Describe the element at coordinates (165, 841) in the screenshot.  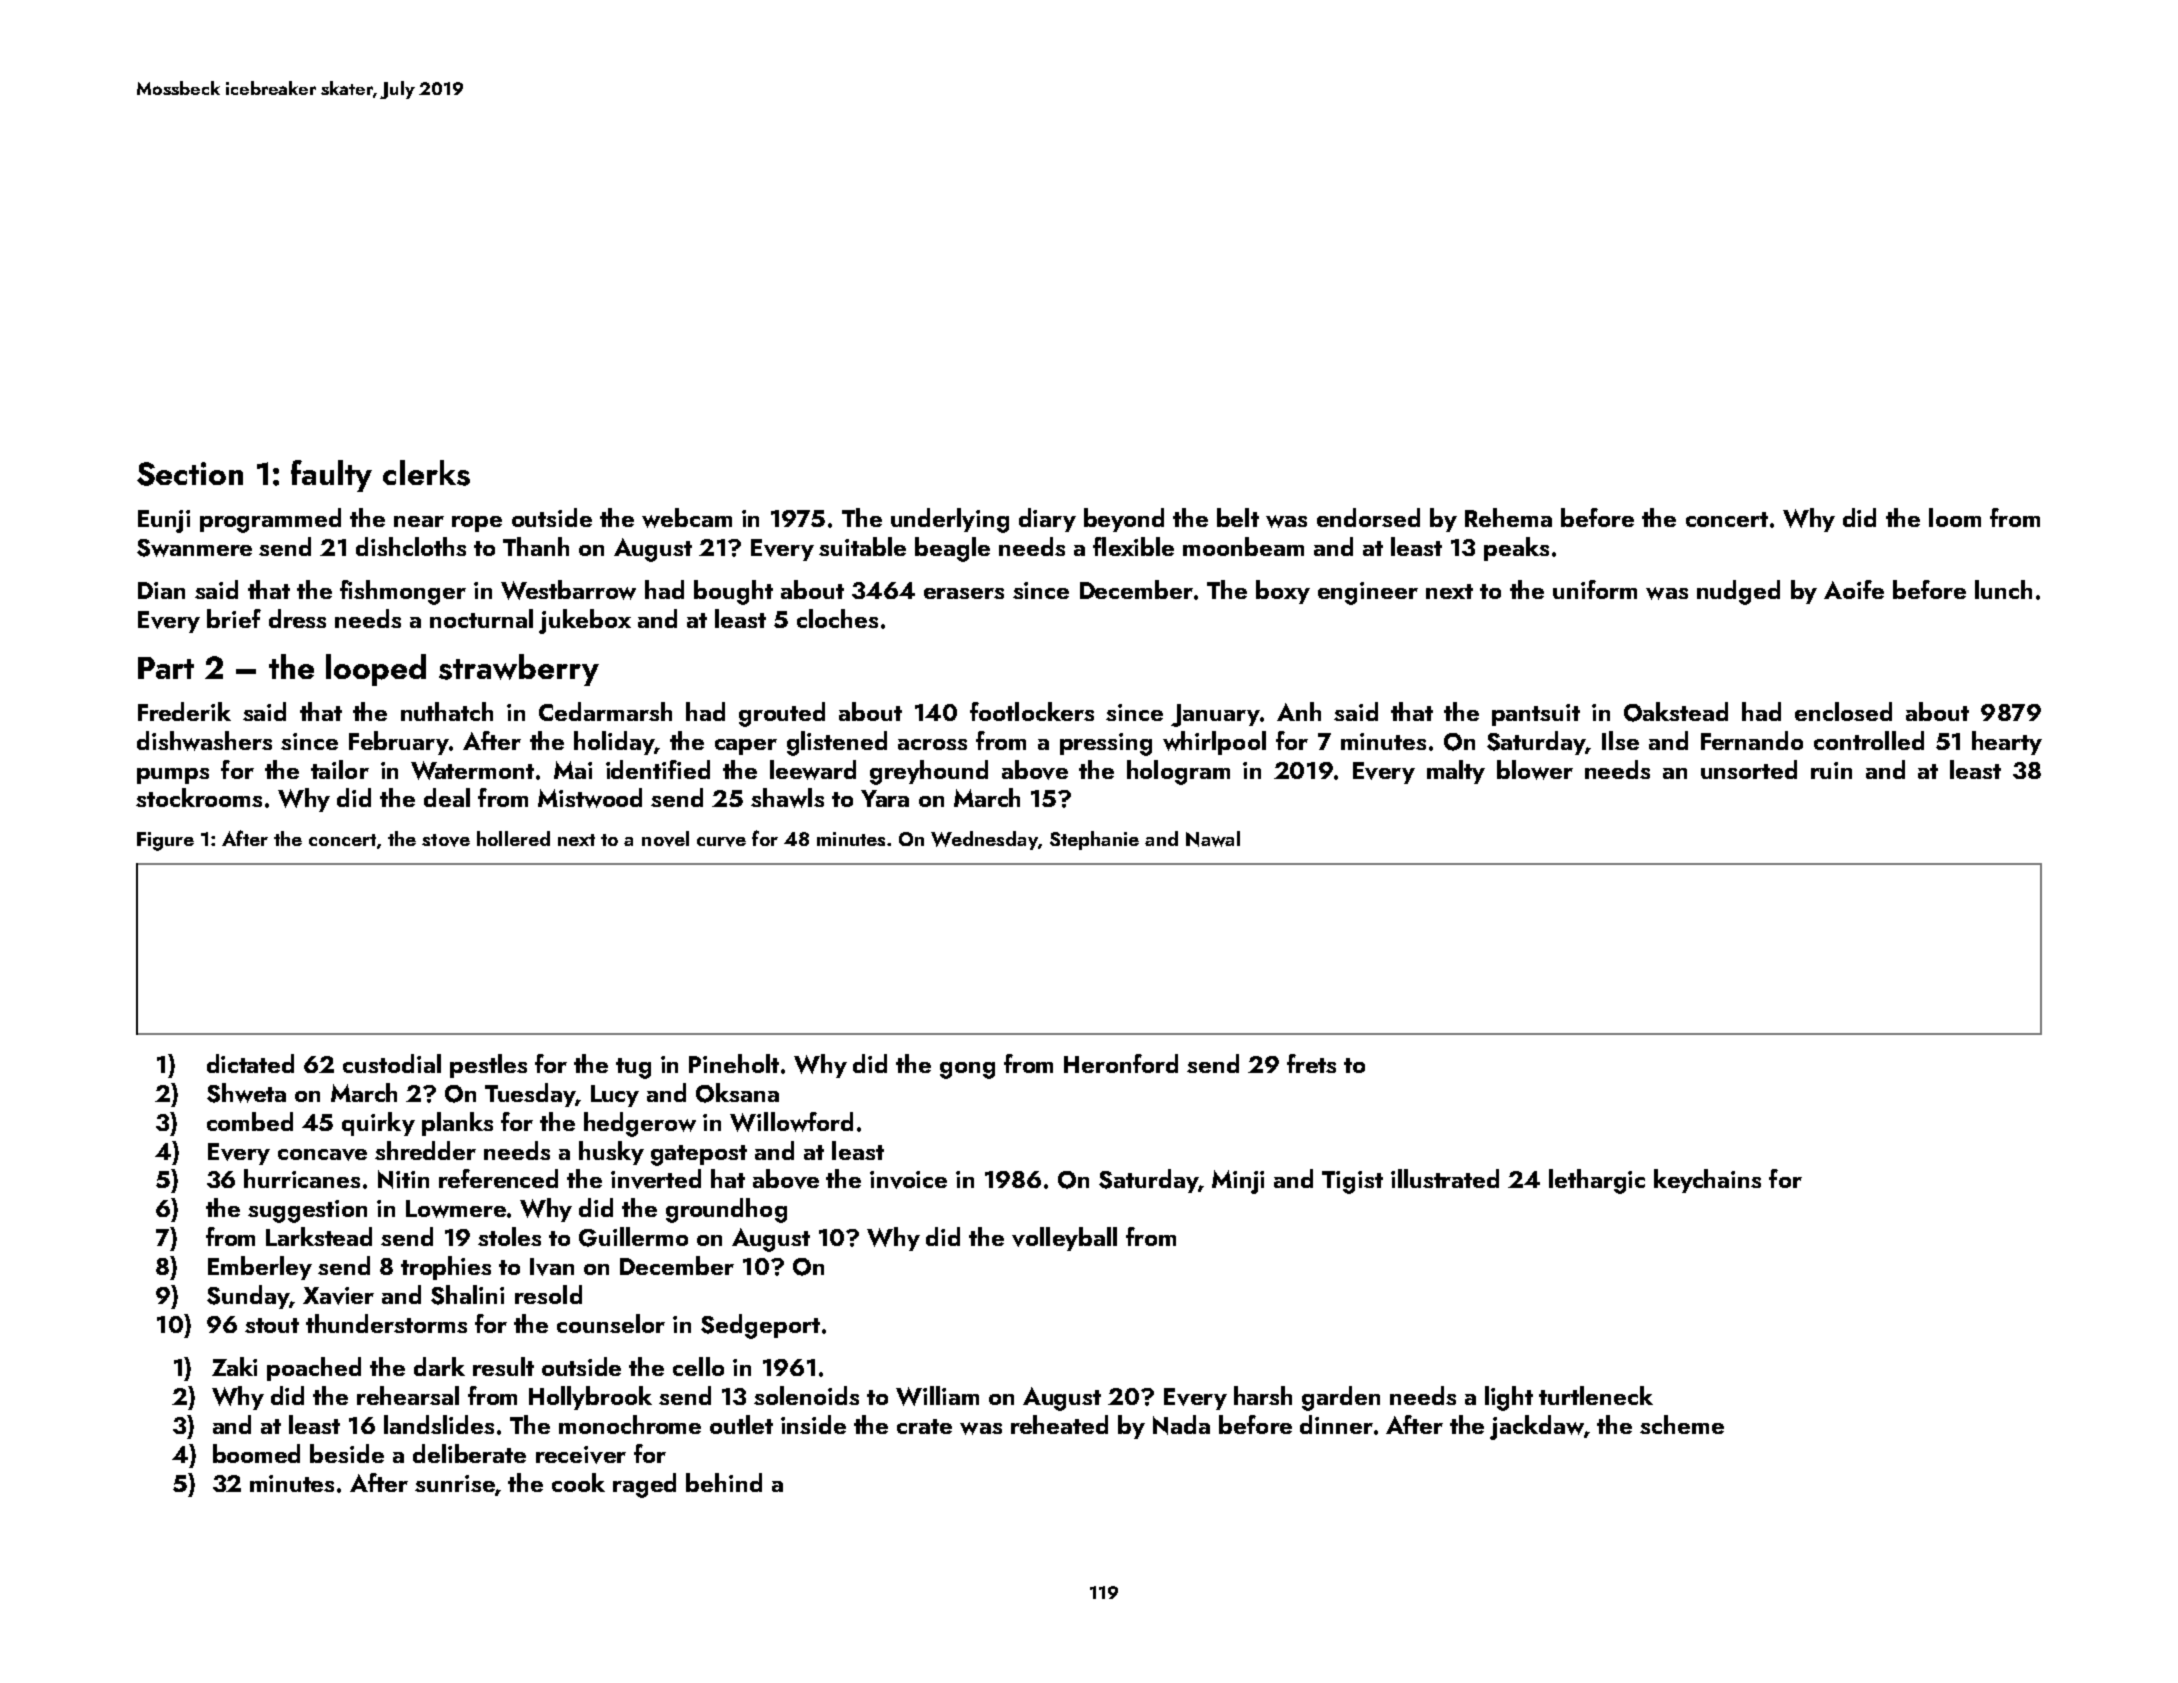
I see `Figure` at that location.
